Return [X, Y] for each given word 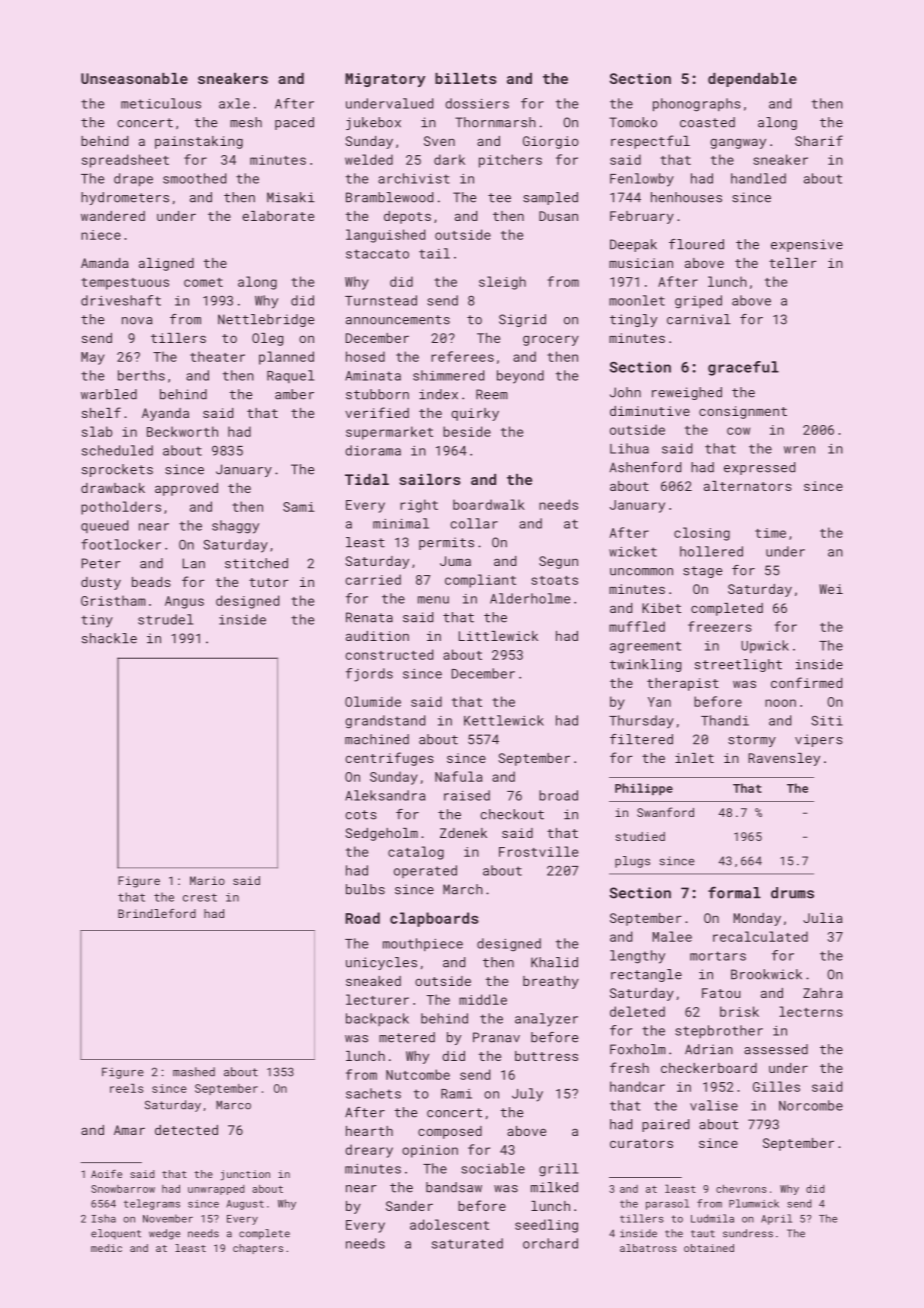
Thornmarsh [495, 122]
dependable [752, 80]
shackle [109, 638]
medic [106, 1248]
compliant [480, 581]
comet [203, 282]
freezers [720, 626]
